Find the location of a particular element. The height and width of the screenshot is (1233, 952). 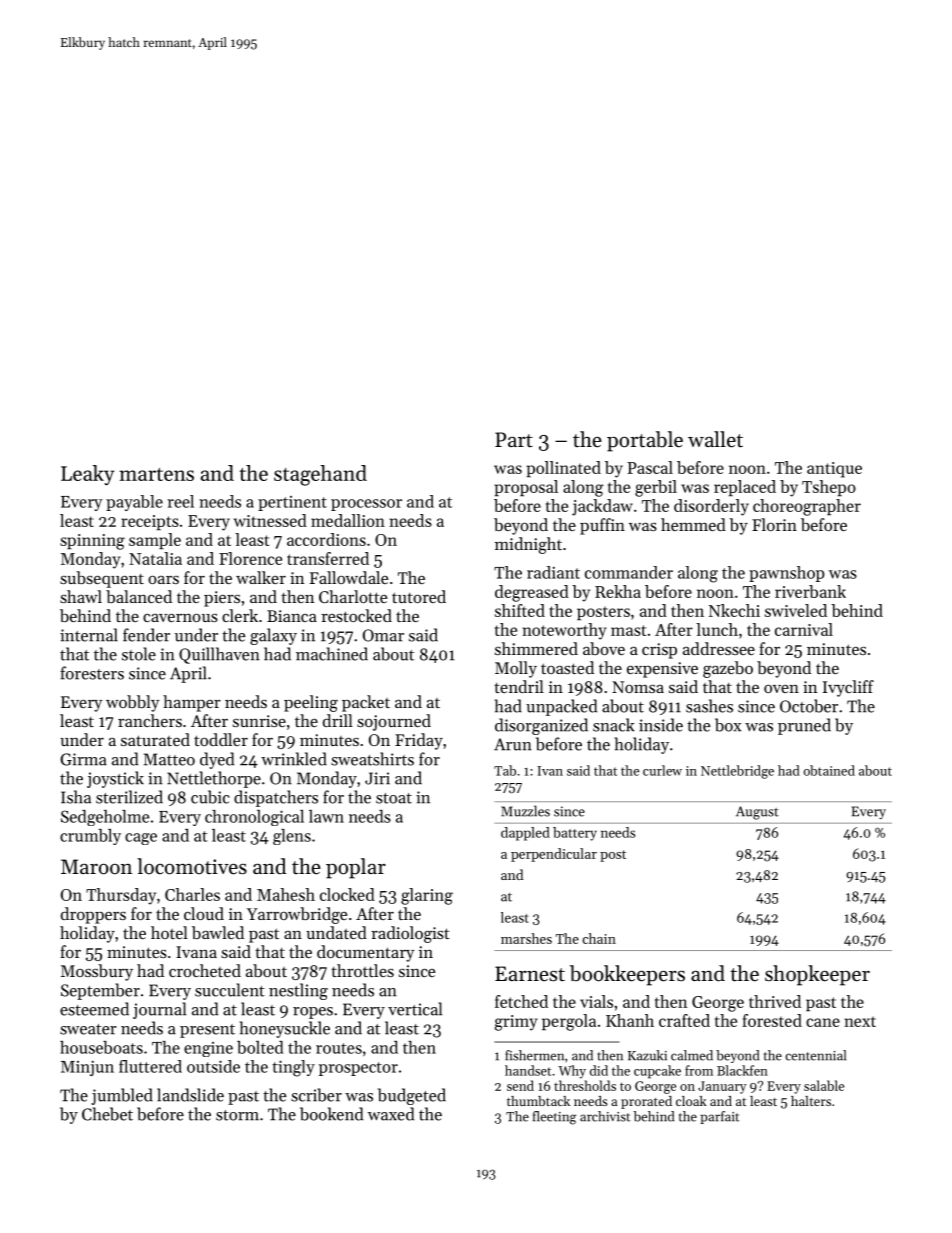

Part is located at coordinates (514, 439).
